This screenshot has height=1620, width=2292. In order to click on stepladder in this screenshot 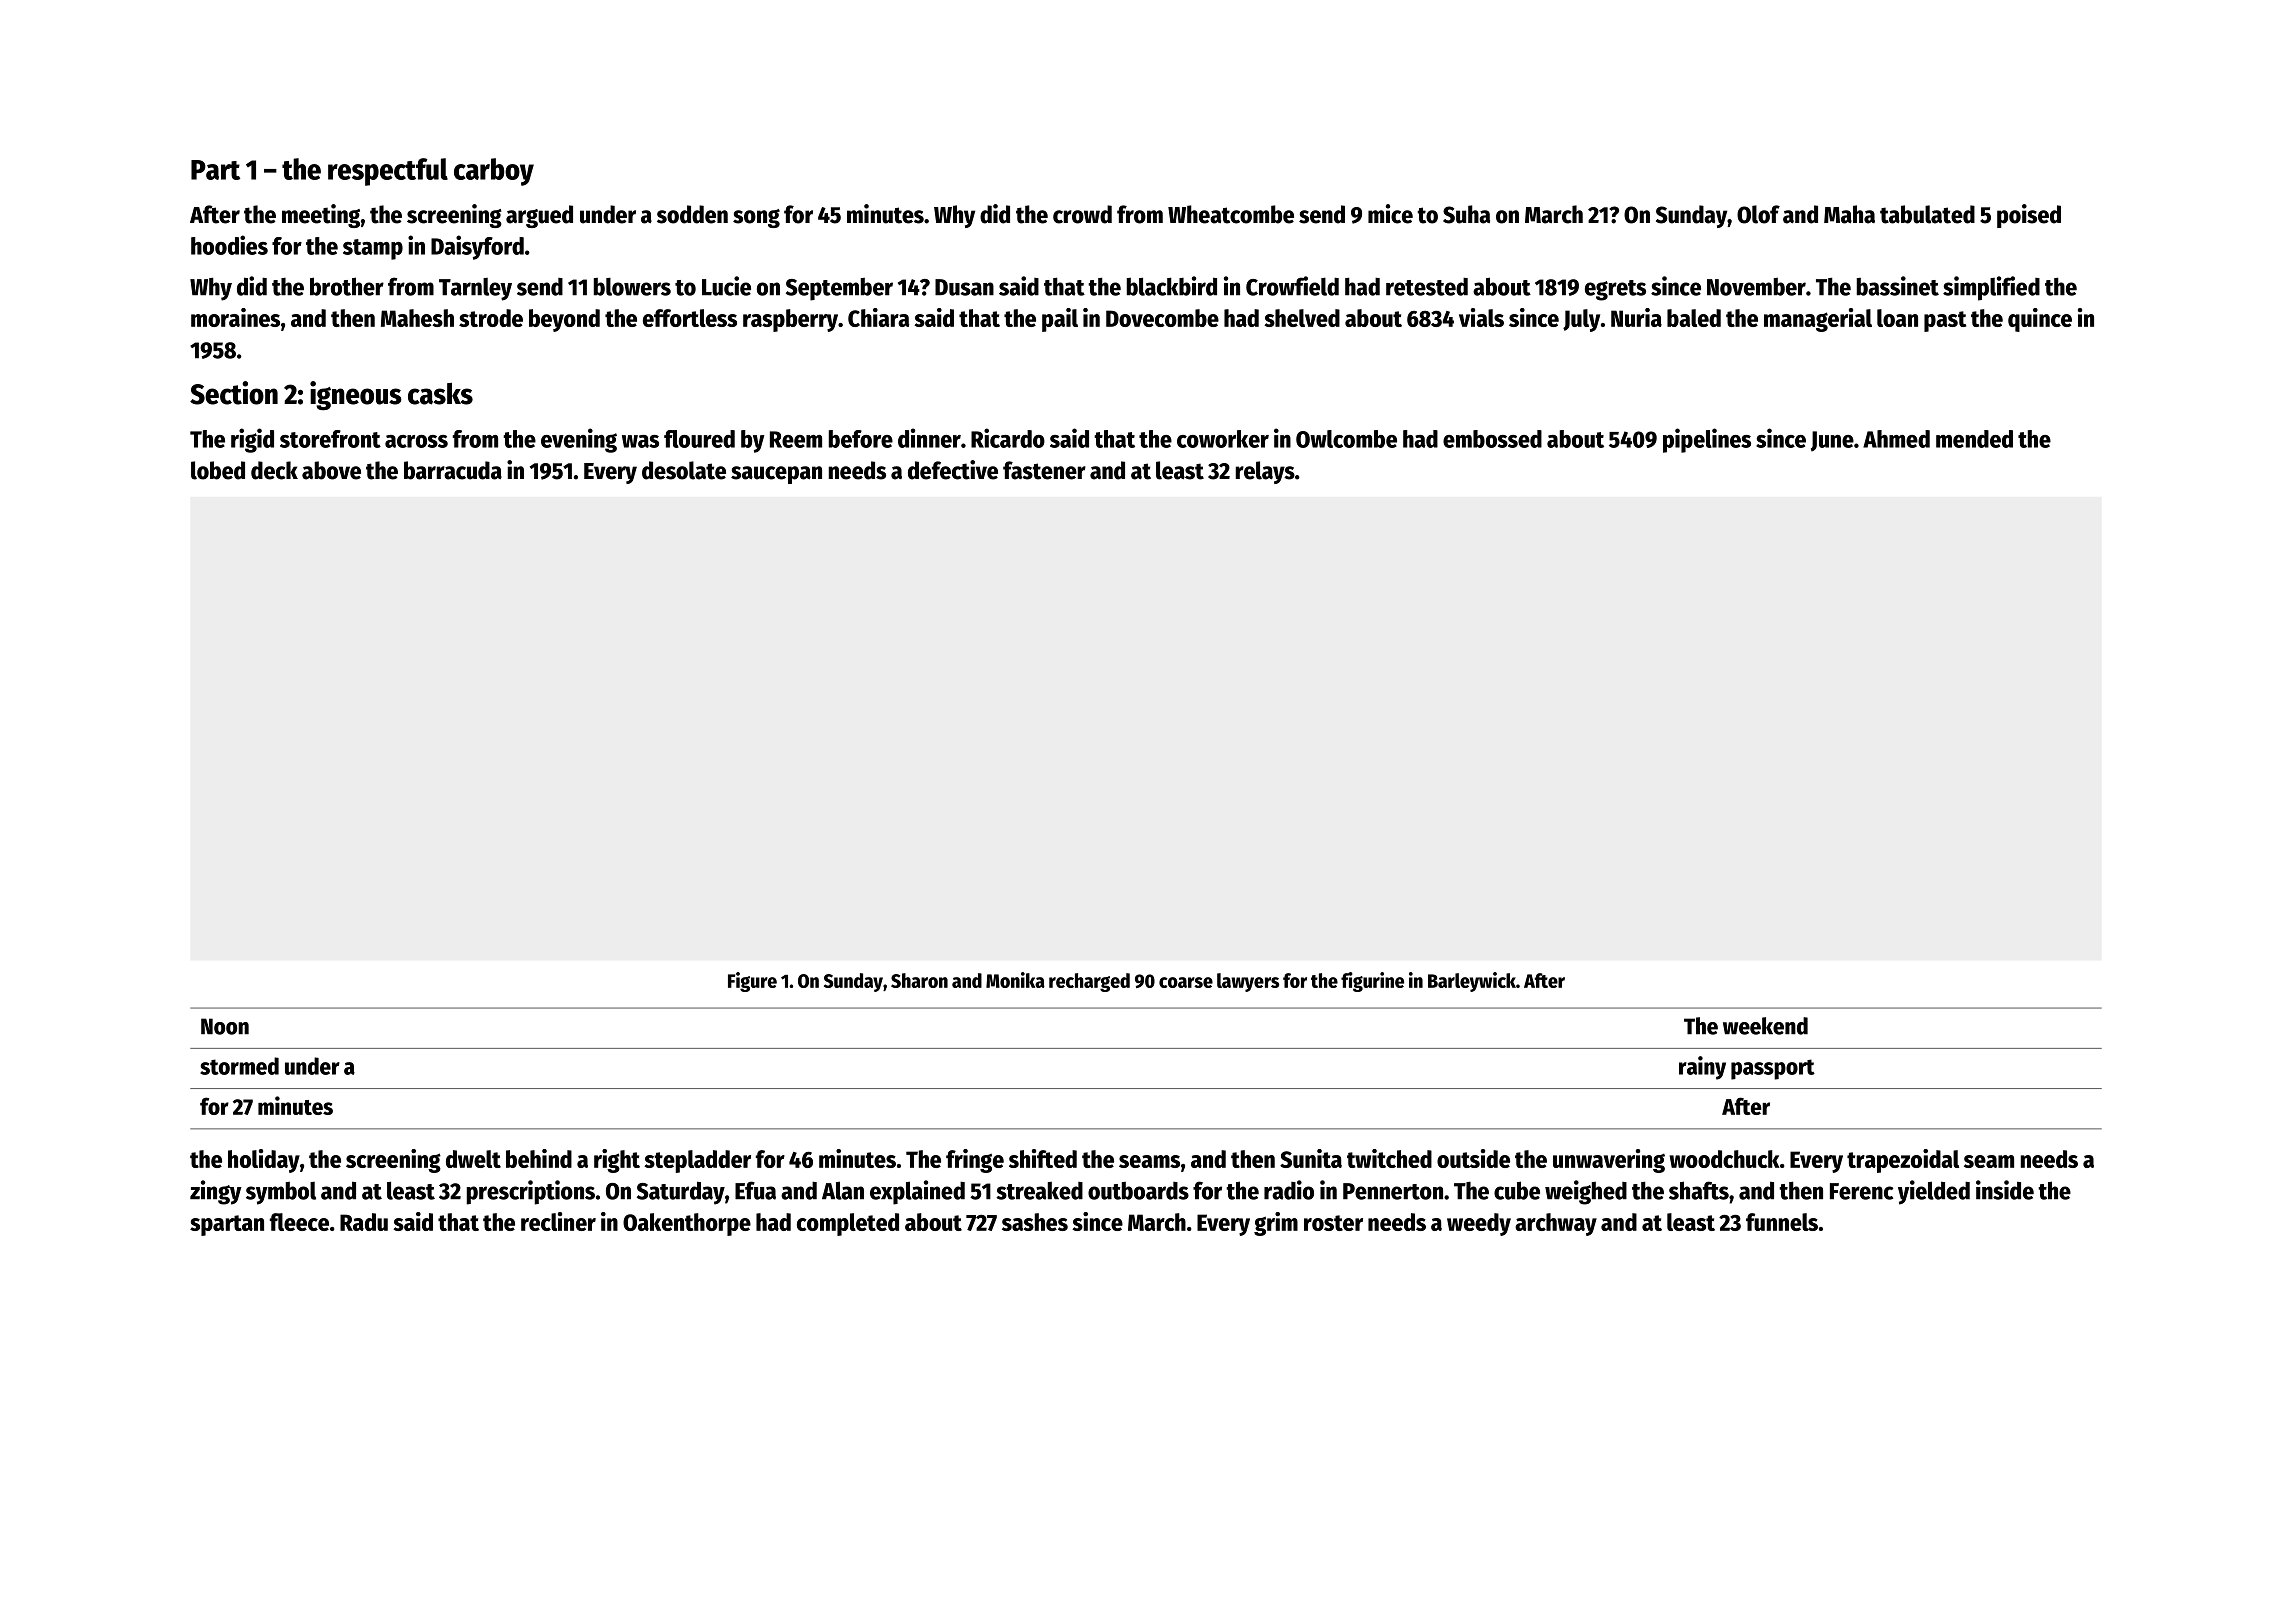, I will do `click(697, 1161)`.
